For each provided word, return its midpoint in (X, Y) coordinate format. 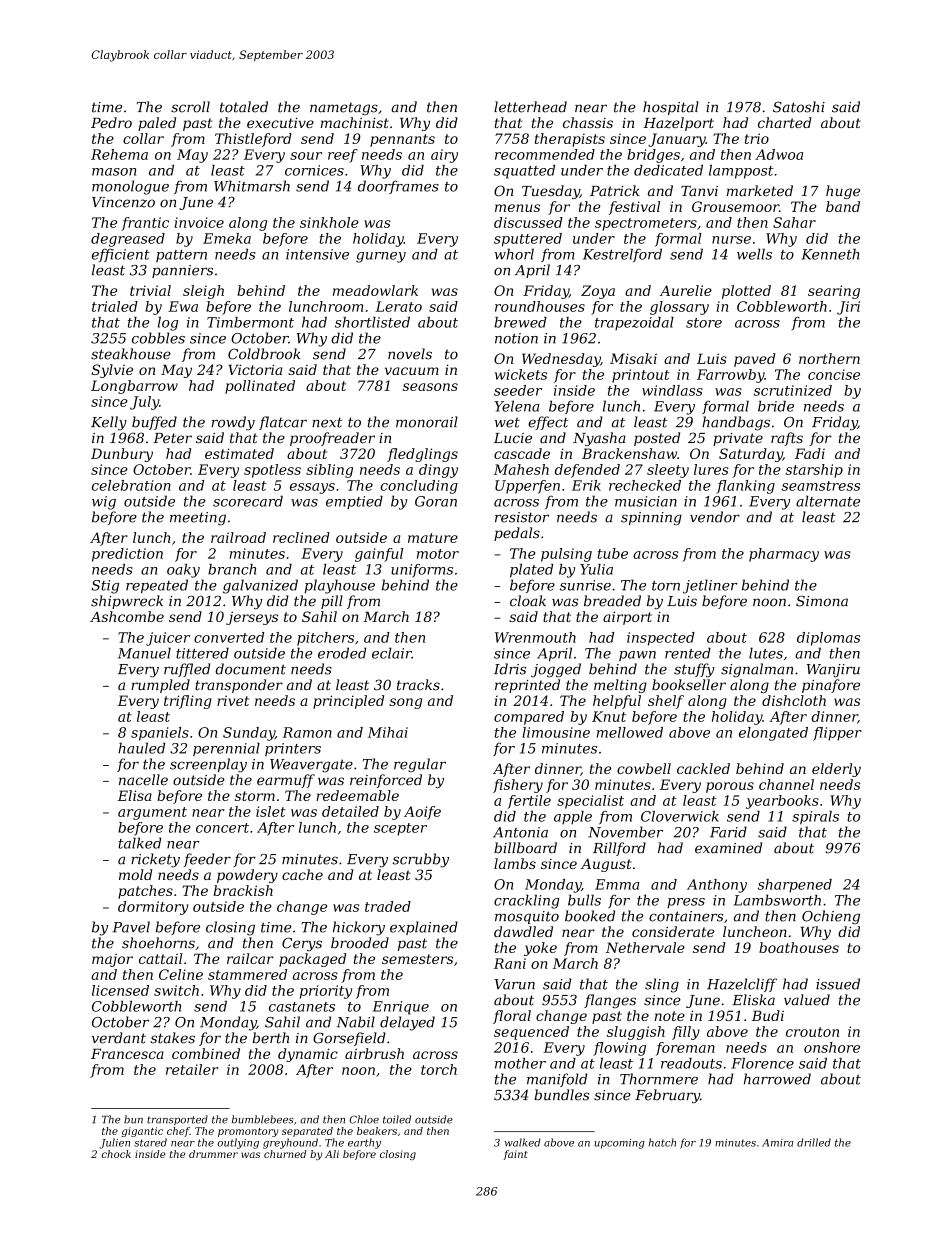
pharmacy (784, 555)
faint (515, 1155)
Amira (778, 1143)
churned (285, 1154)
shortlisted (372, 322)
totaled (244, 107)
